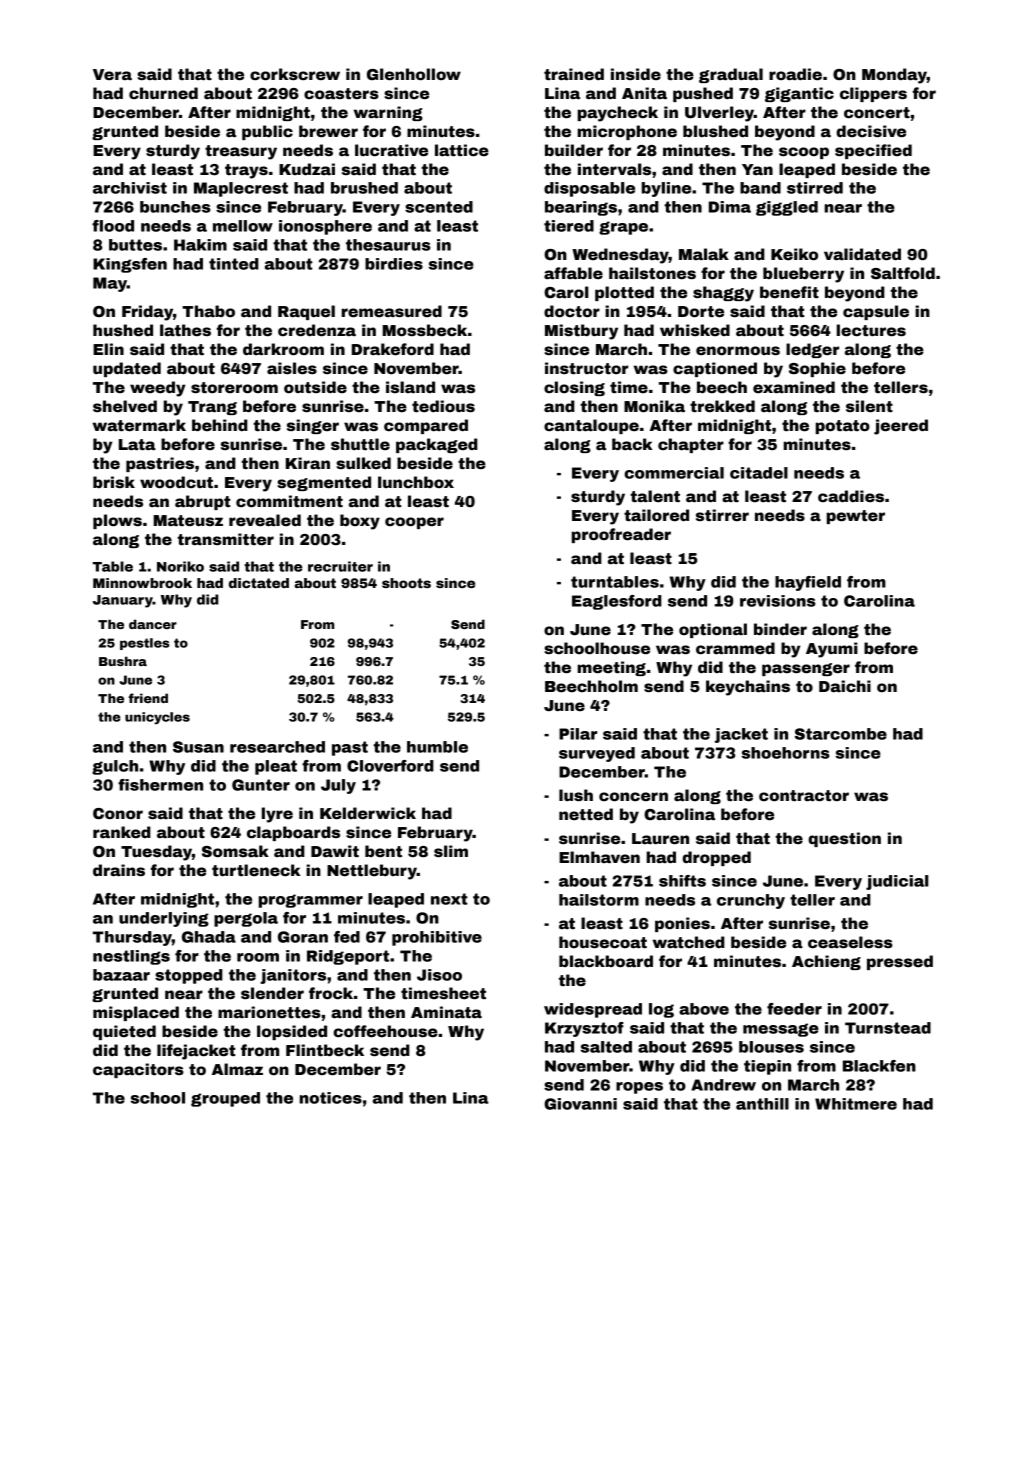  I want to click on trained, so click(574, 74).
